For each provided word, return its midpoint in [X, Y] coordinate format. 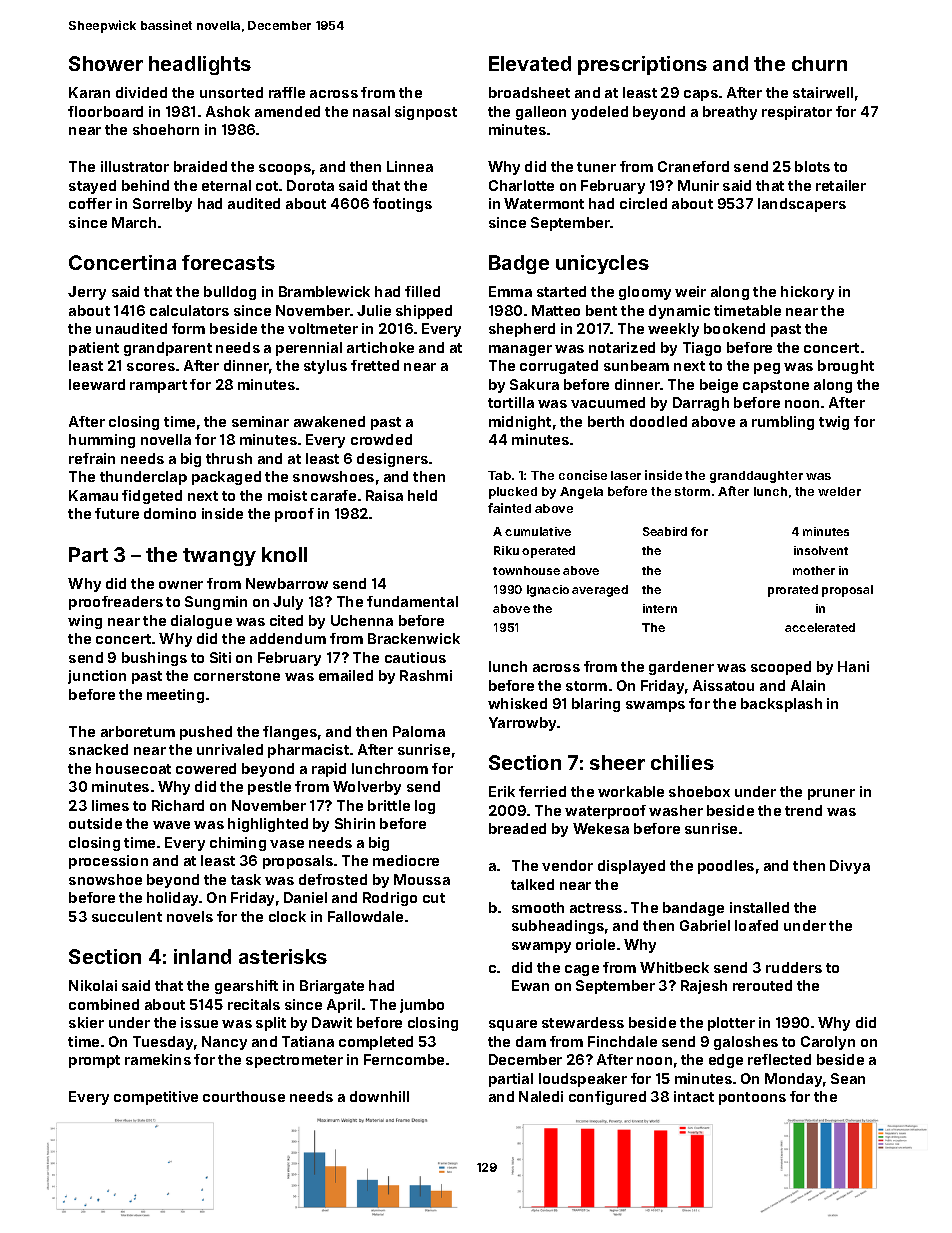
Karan [89, 92]
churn [819, 63]
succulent [127, 916]
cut [434, 898]
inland [202, 956]
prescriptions [642, 65]
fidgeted [152, 497]
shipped [424, 312]
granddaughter [756, 477]
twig [834, 423]
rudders [794, 967]
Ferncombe [404, 1059]
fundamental [412, 601]
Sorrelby [162, 205]
